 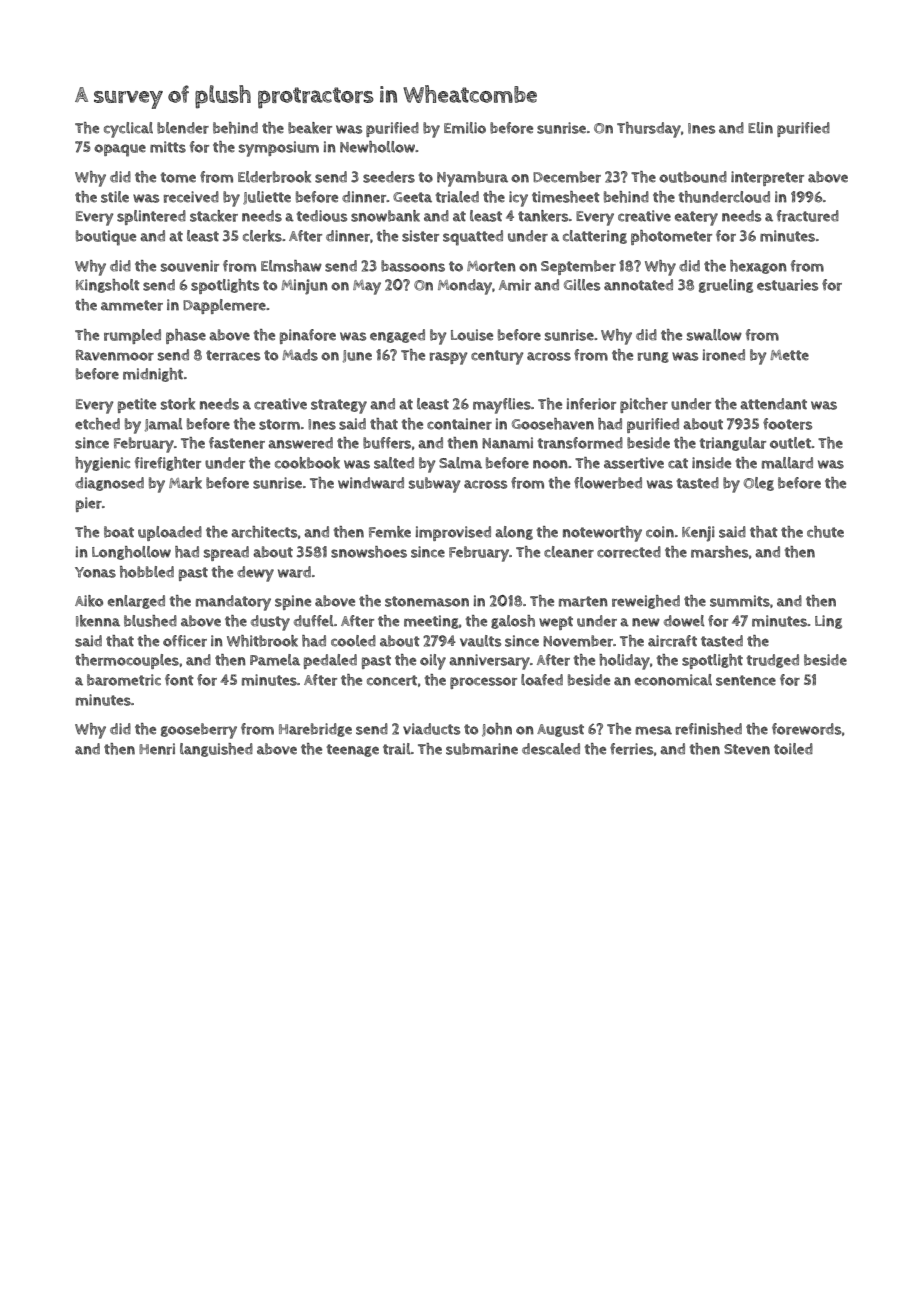 What do you see at coordinates (170, 533) in the screenshot?
I see `uploaded` at bounding box center [170, 533].
